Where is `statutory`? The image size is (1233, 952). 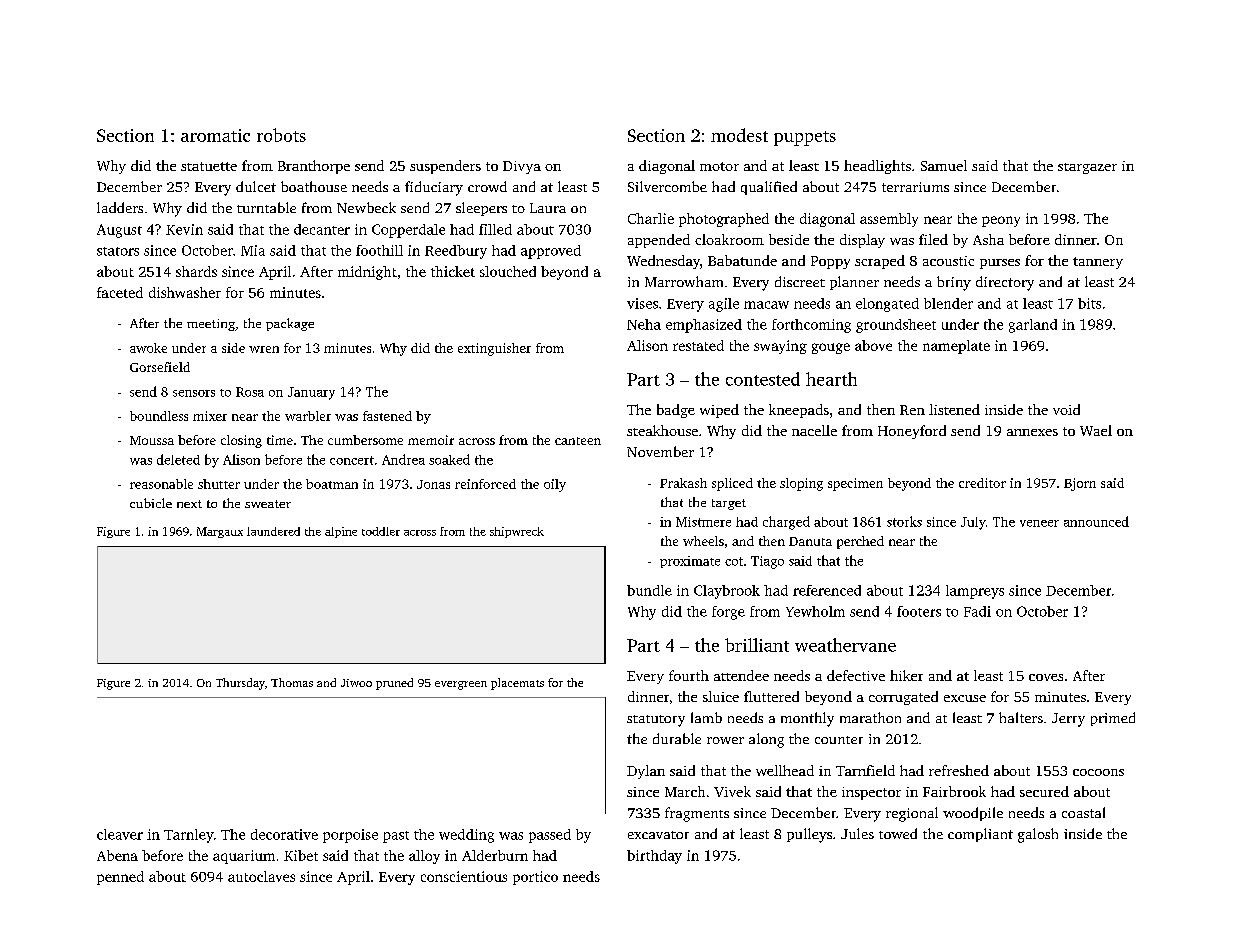
statutory is located at coordinates (656, 721).
